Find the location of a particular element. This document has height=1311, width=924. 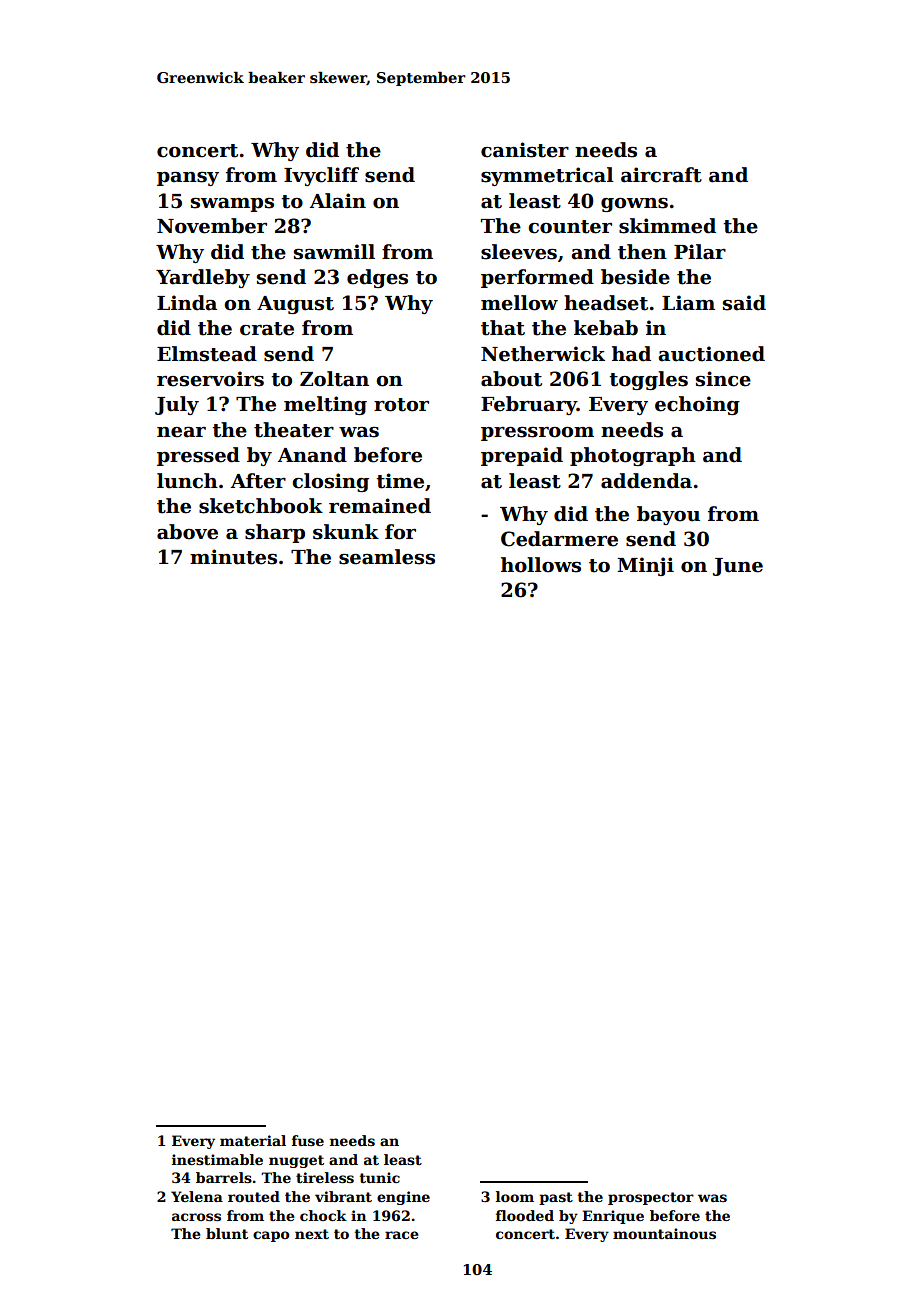

pansy is located at coordinates (188, 178).
